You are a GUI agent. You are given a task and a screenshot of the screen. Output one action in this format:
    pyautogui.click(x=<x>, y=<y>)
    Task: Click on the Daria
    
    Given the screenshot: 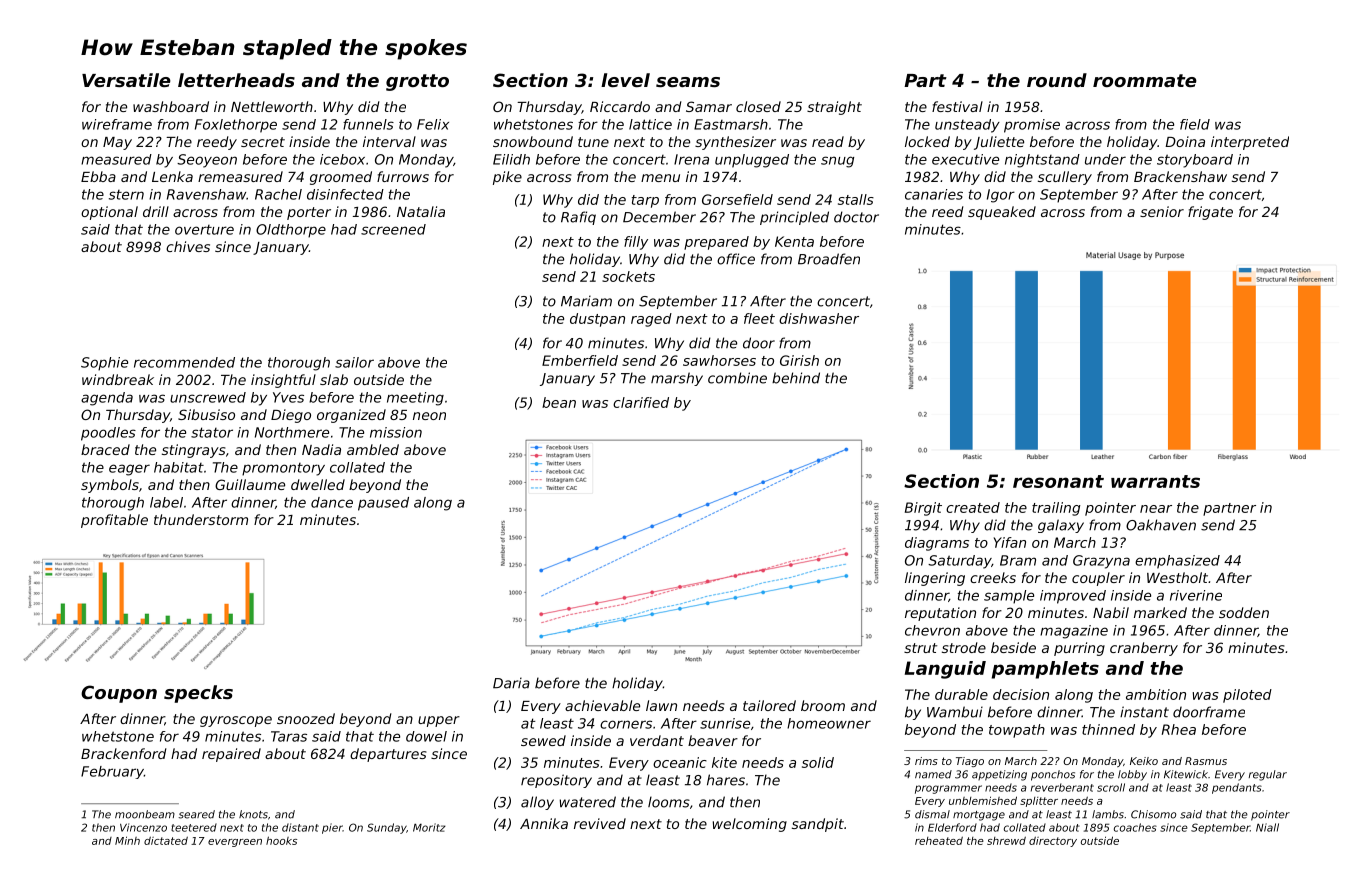 What is the action you would take?
    pyautogui.click(x=511, y=683)
